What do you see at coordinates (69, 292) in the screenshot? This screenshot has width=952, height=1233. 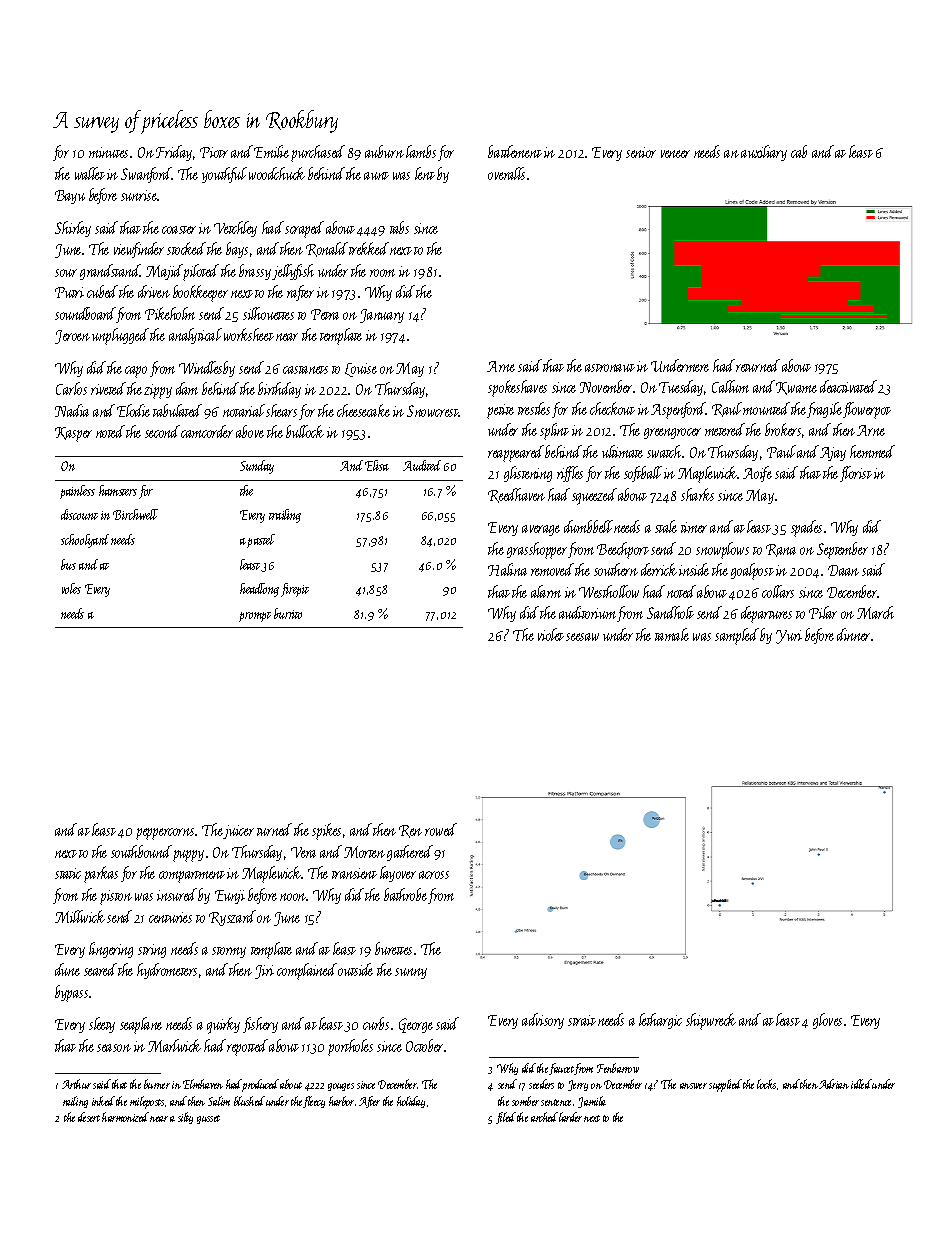 I see `Putri` at bounding box center [69, 292].
